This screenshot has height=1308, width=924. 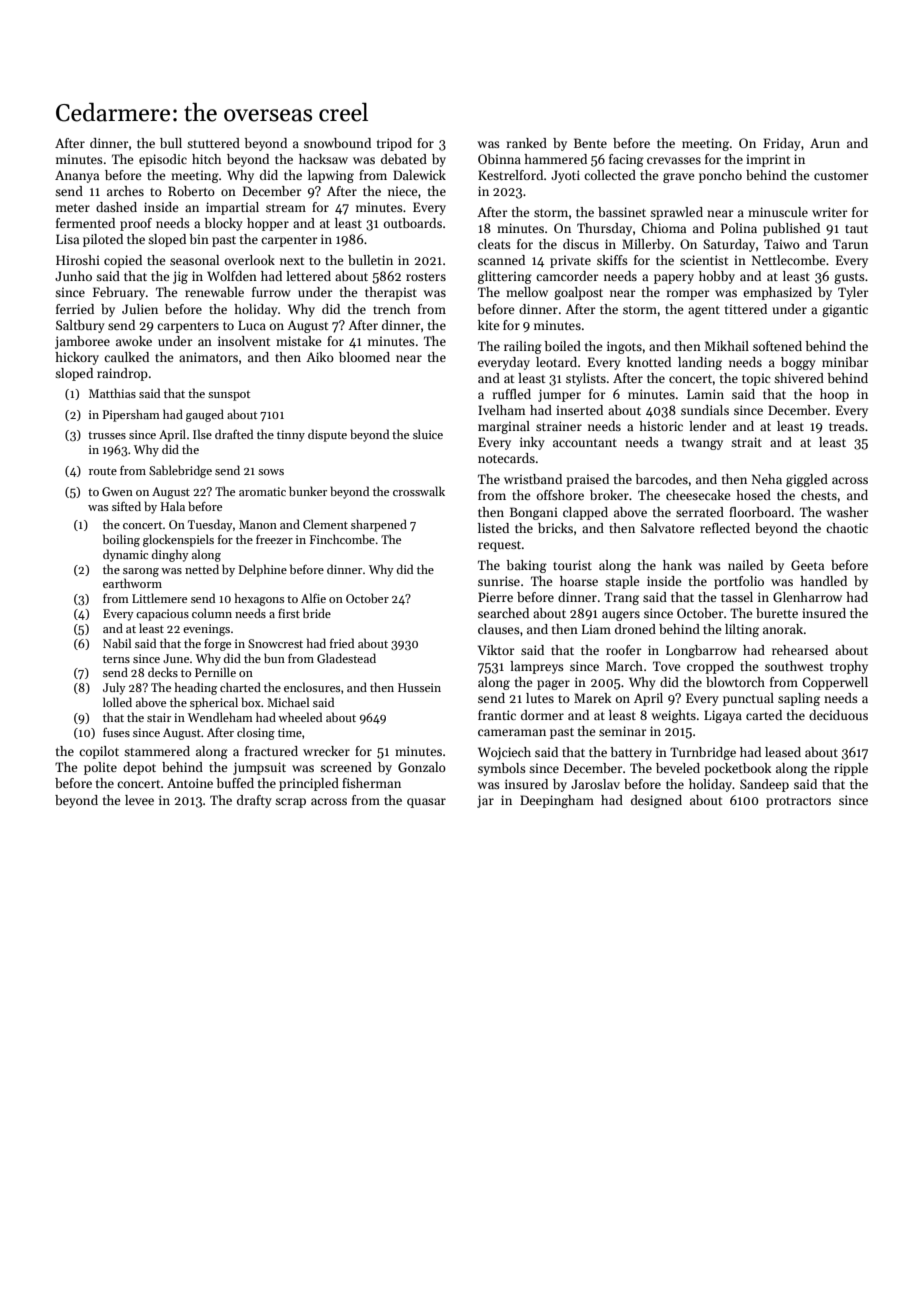 I want to click on dormer, so click(x=542, y=715).
